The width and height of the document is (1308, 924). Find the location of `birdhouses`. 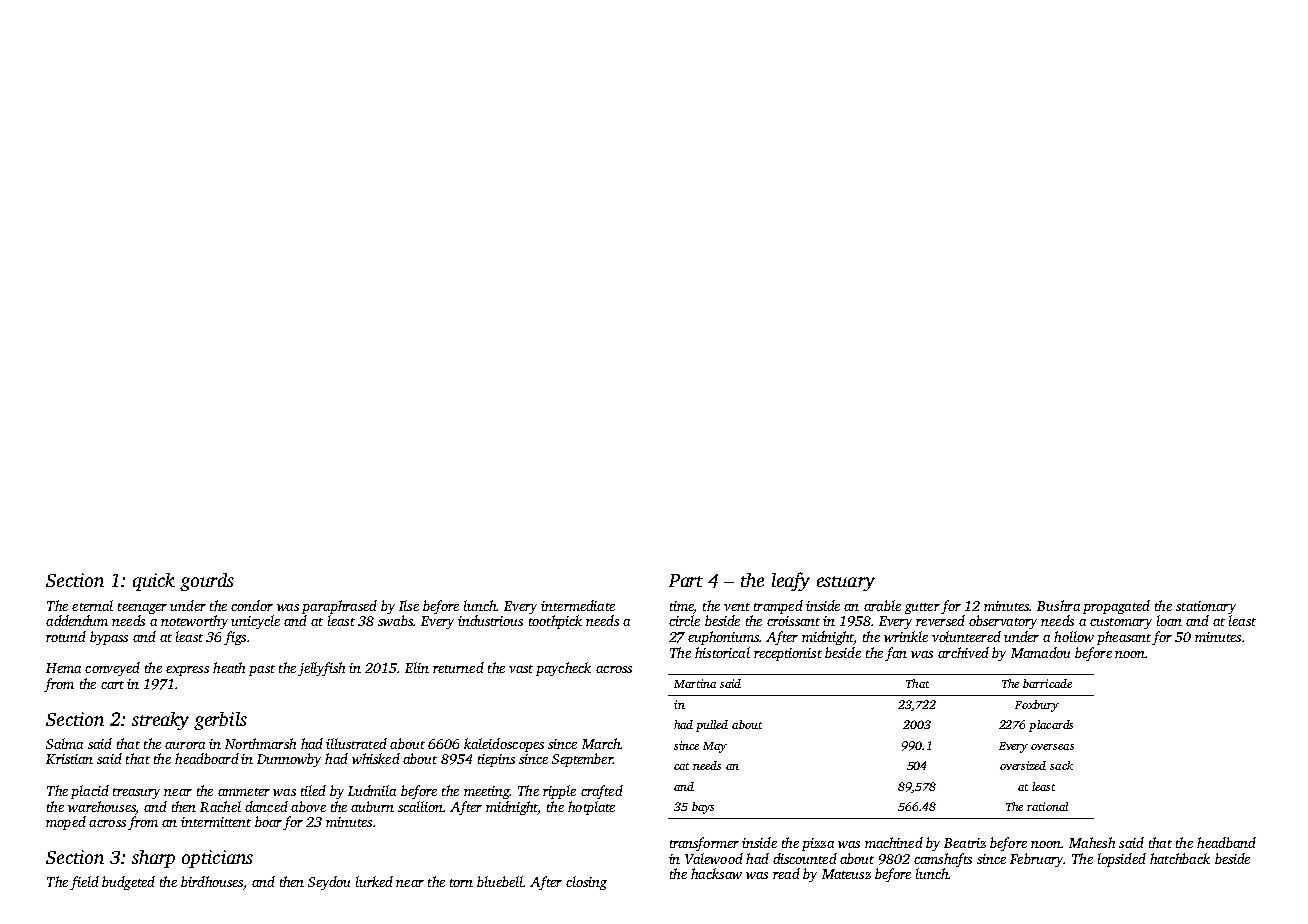

birdhouses is located at coordinates (212, 881).
